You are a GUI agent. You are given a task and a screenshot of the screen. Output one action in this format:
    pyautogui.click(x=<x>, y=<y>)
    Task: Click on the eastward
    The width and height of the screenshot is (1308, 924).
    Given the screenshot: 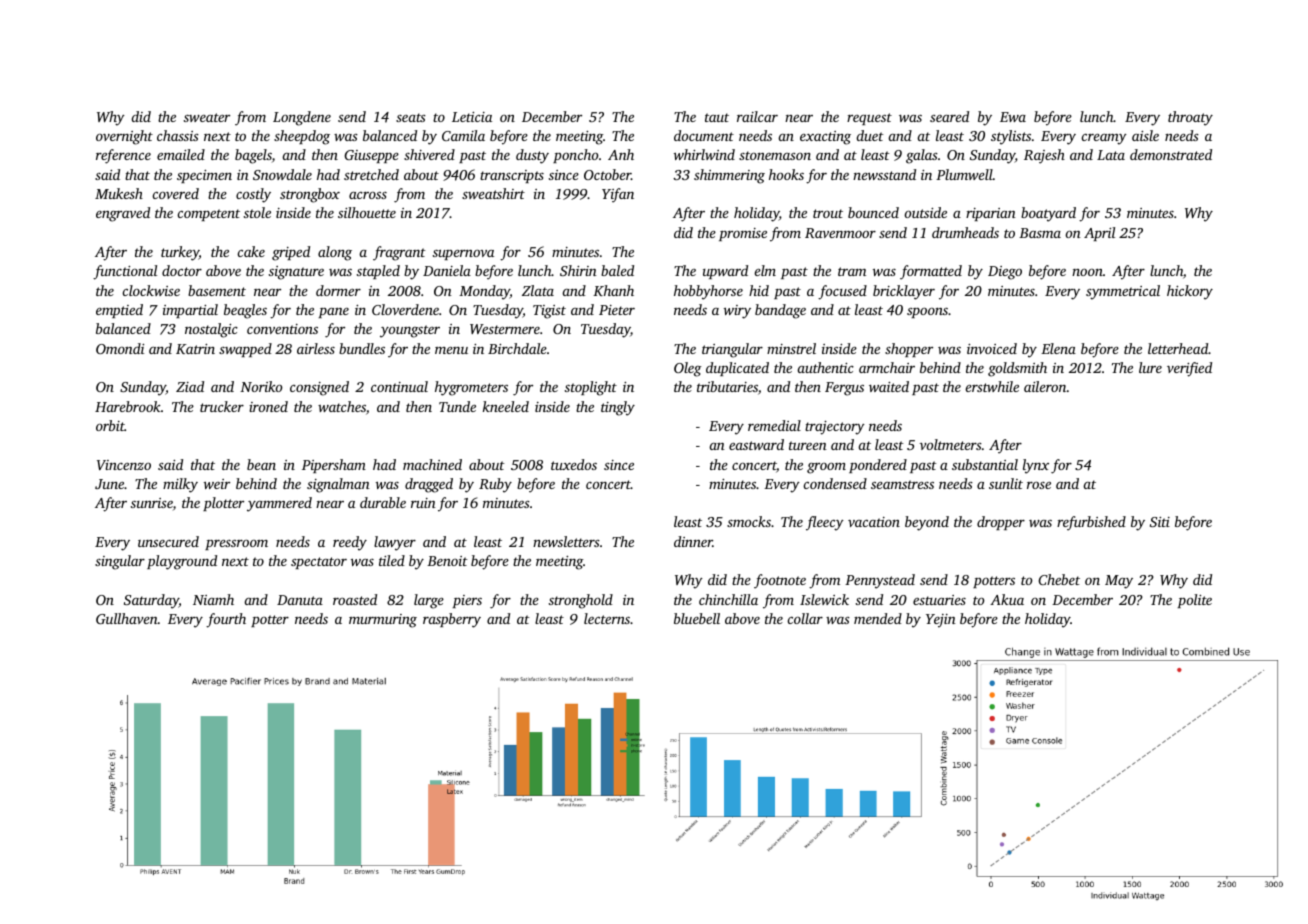 What is the action you would take?
    pyautogui.click(x=756, y=444)
